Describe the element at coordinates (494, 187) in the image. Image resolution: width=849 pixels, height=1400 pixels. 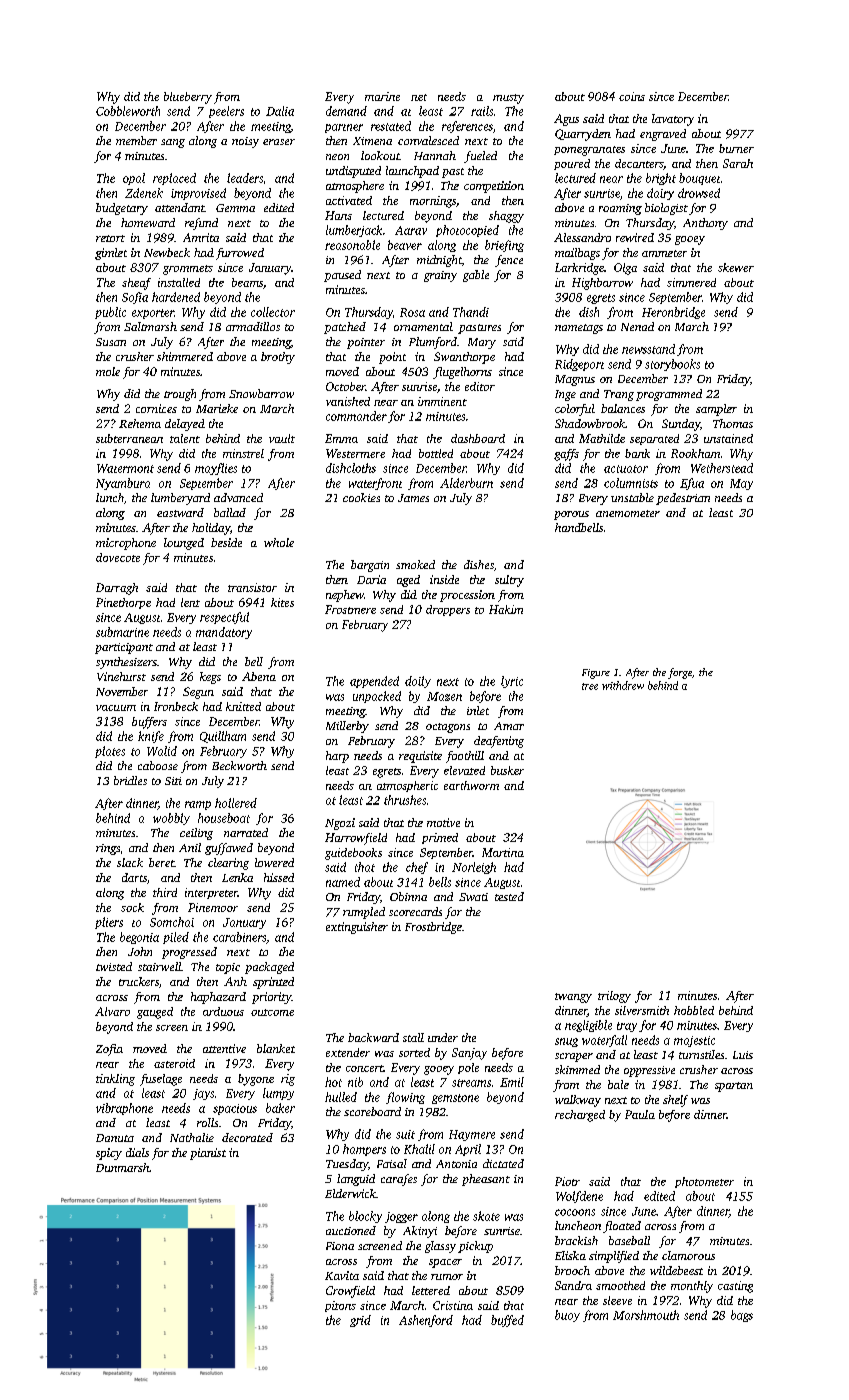
I see `competition` at that location.
